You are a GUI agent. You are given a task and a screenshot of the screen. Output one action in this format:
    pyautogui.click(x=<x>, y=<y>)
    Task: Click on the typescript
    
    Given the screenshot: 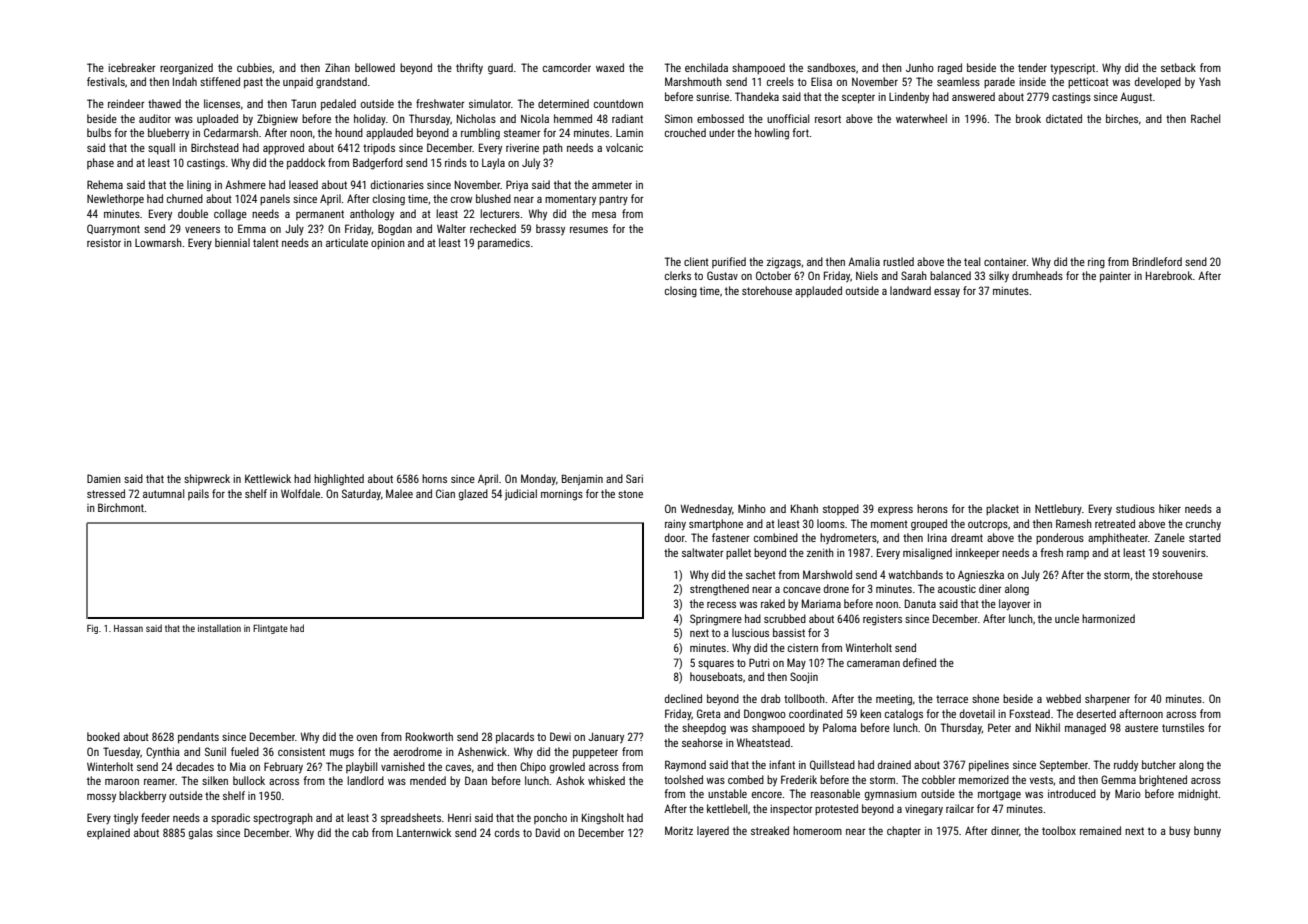 What is the action you would take?
    pyautogui.click(x=1072, y=69)
